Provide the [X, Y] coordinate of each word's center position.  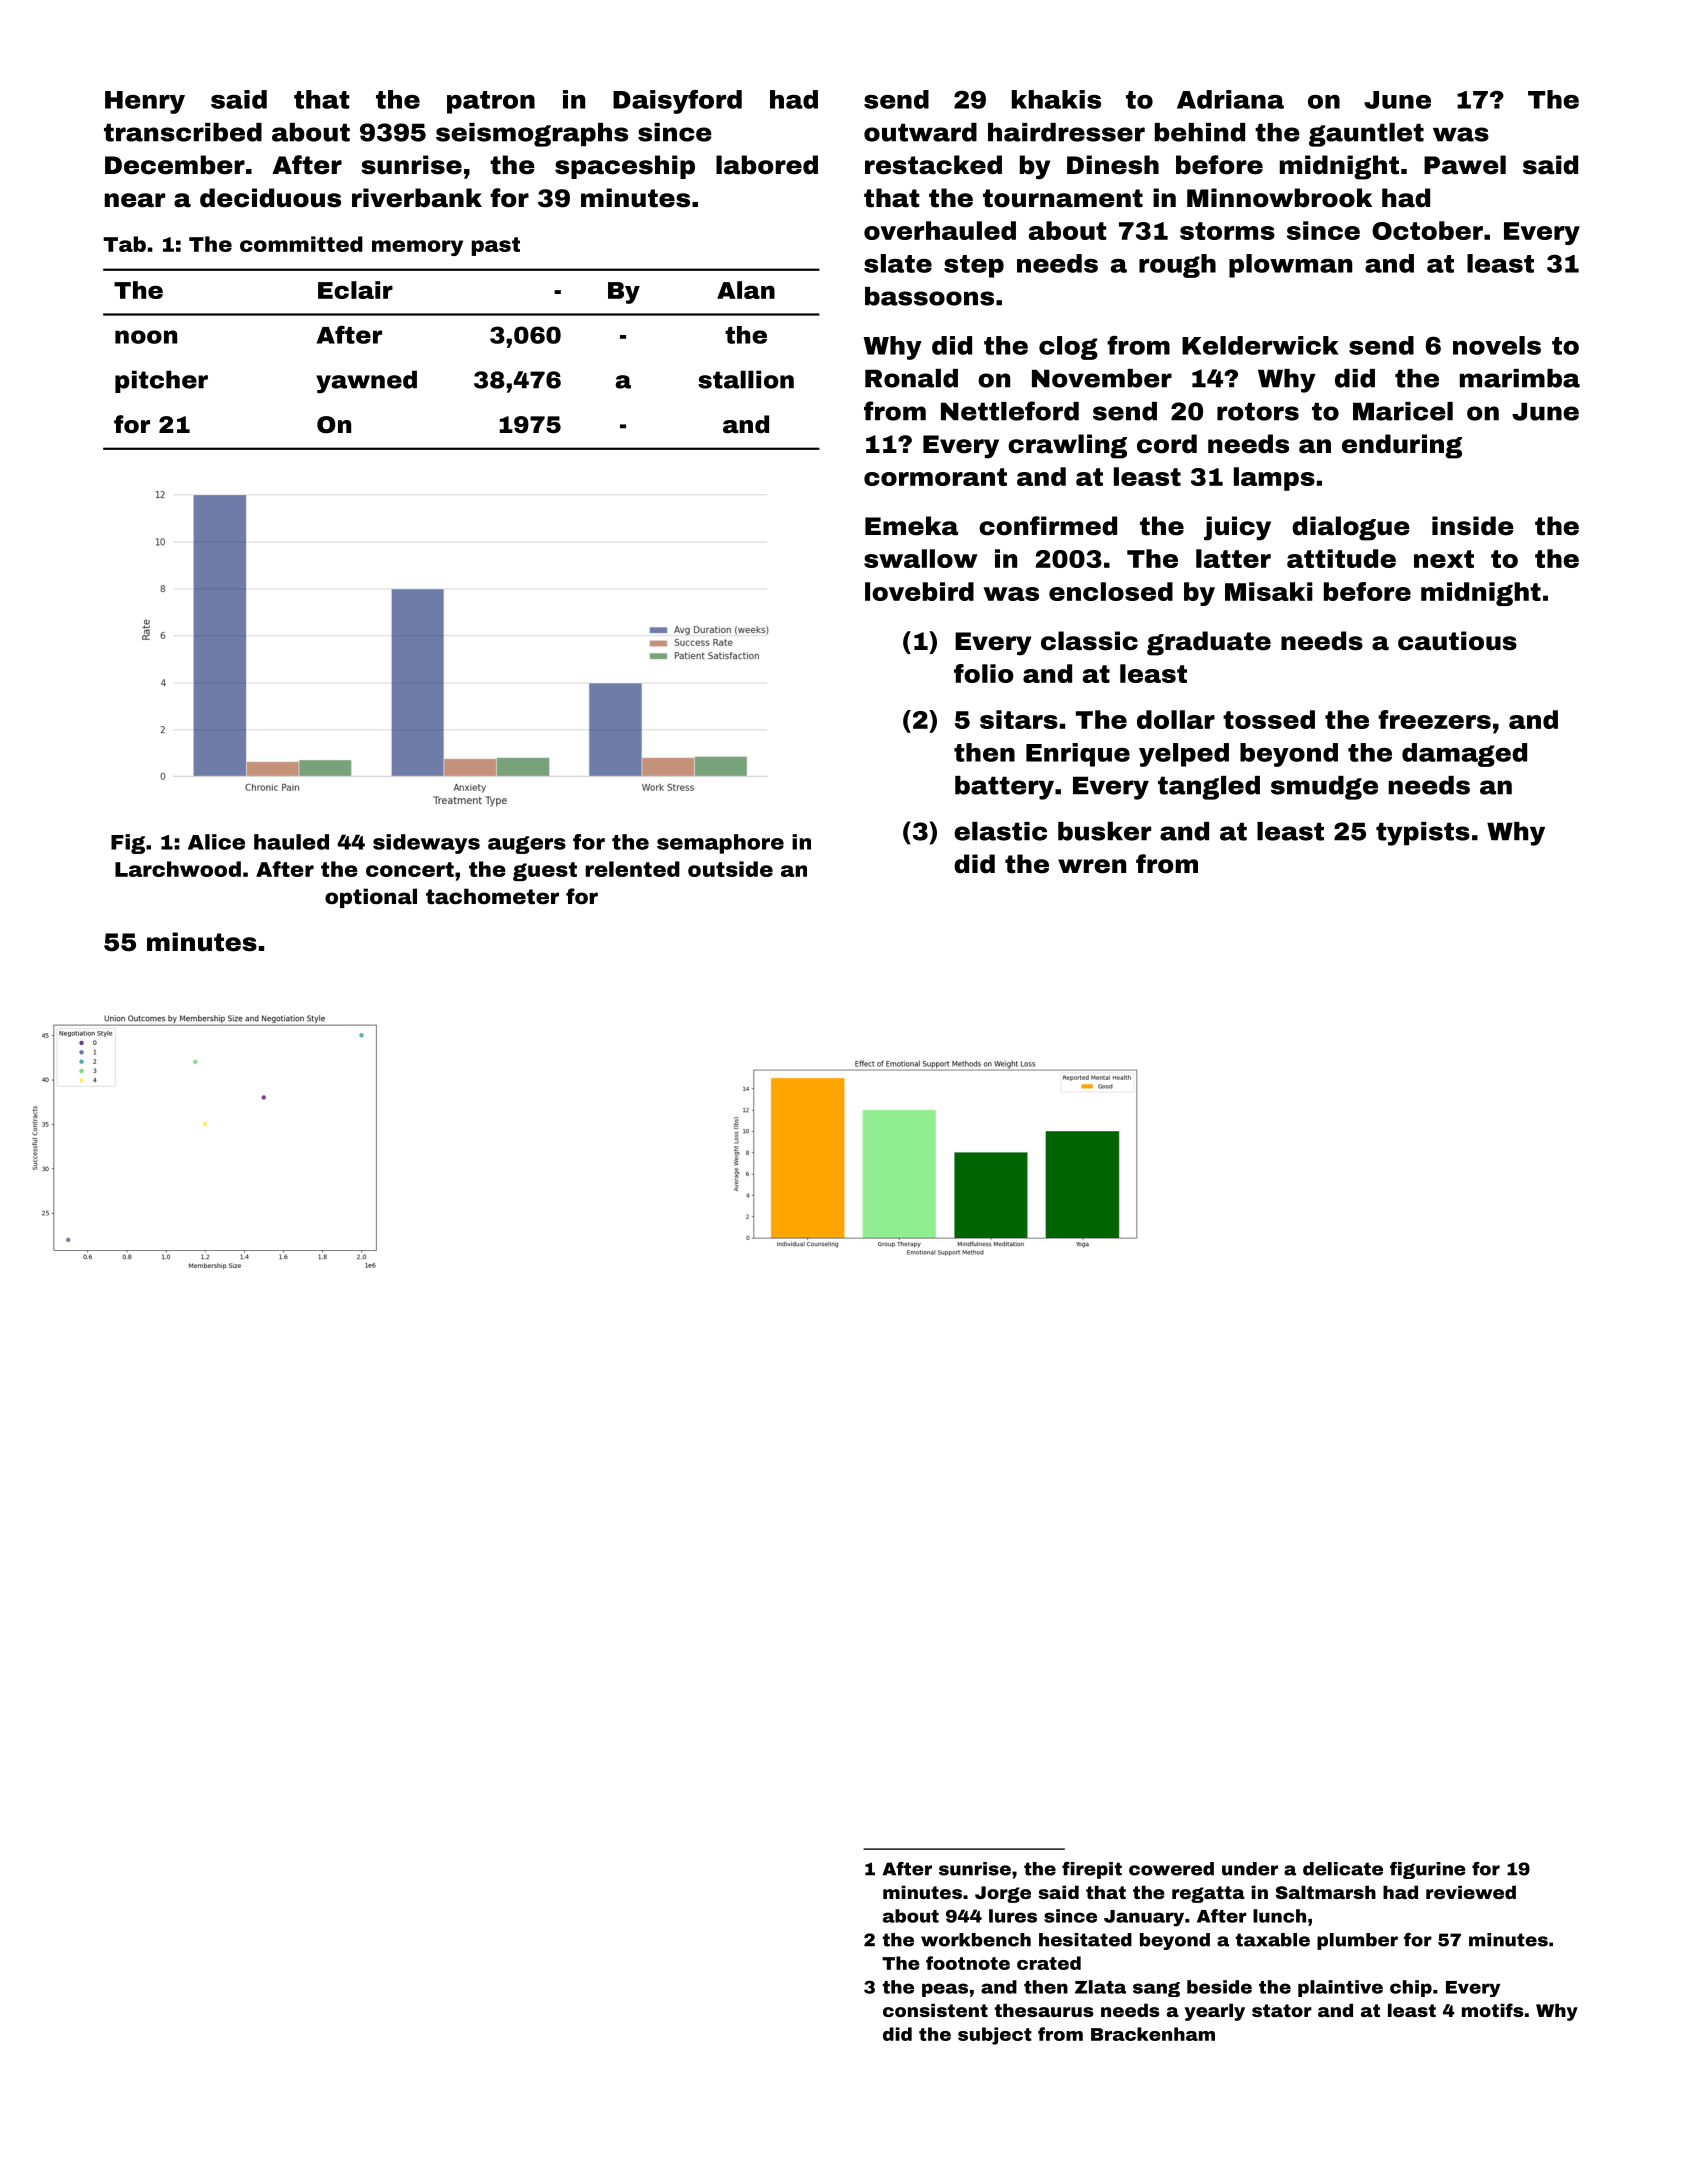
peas [945, 1990]
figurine [1428, 1870]
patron [491, 102]
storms [1227, 231]
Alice [216, 842]
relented [633, 869]
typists [1423, 834]
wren [1092, 866]
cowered [1171, 1869]
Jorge [1003, 1894]
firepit [1092, 1870]
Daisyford [677, 102]
